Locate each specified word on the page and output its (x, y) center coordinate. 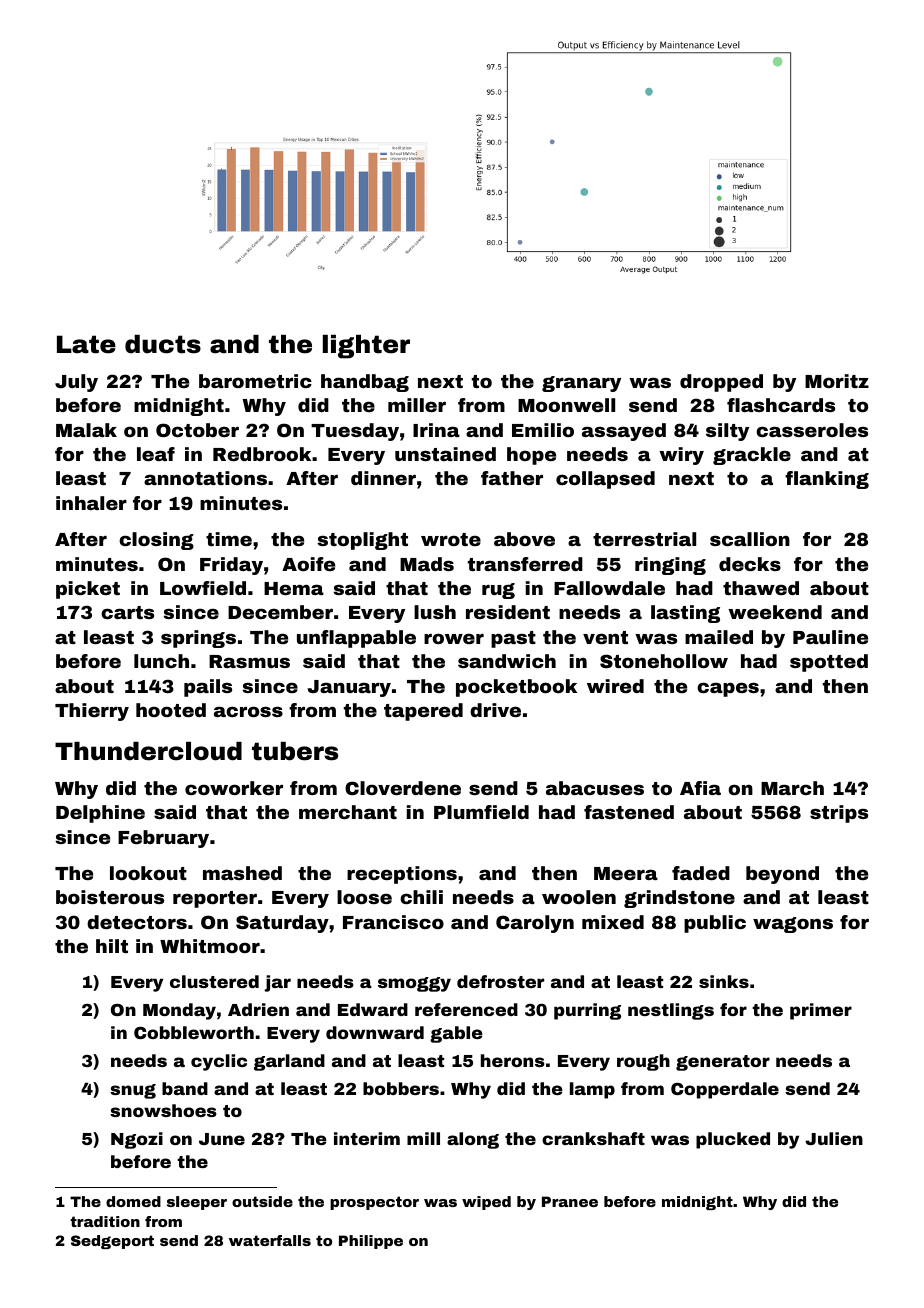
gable (456, 1034)
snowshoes (163, 1110)
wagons (793, 925)
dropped (721, 383)
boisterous (110, 897)
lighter (366, 347)
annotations (205, 478)
